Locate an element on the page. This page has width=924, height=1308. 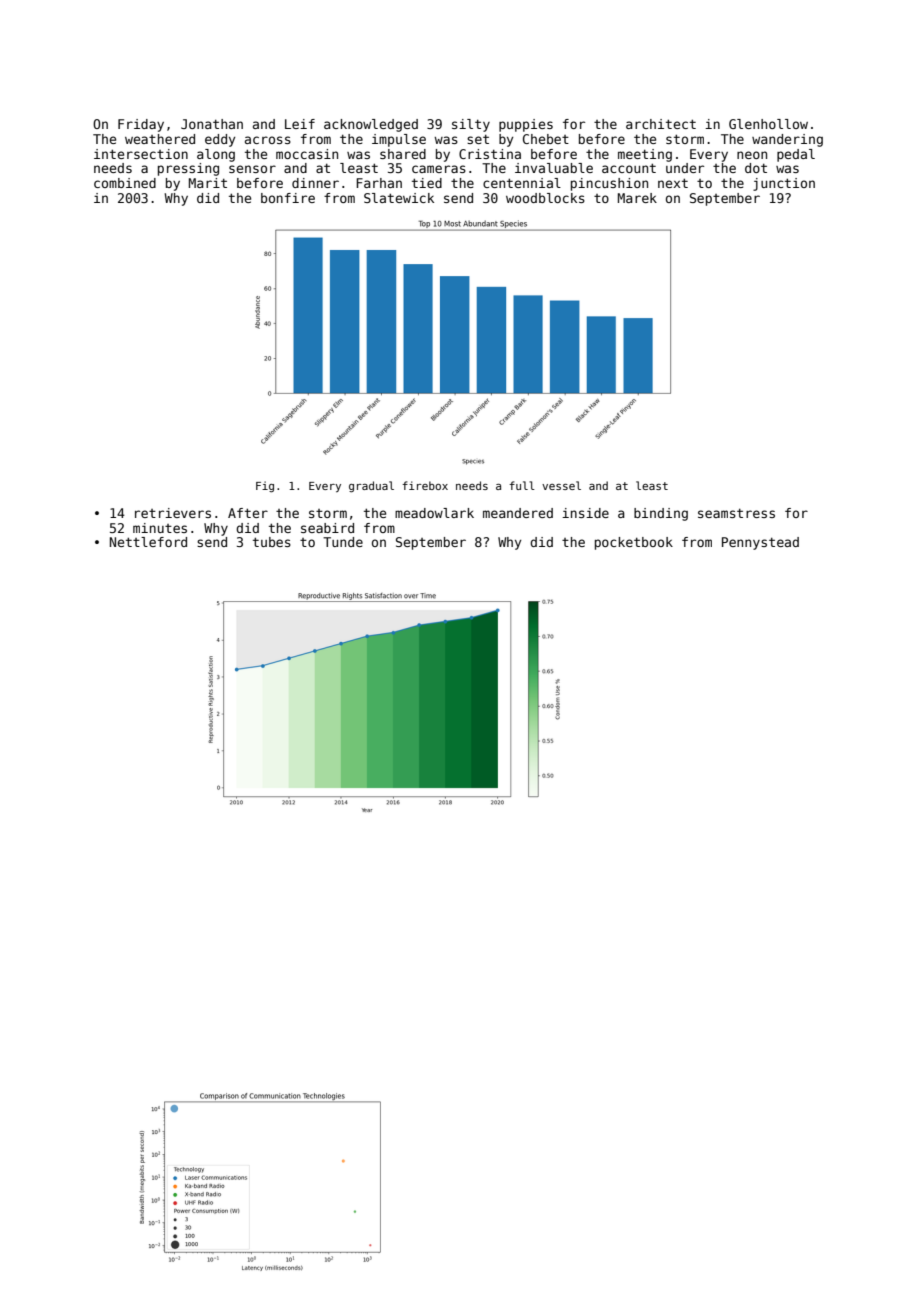
tubes is located at coordinates (272, 542).
